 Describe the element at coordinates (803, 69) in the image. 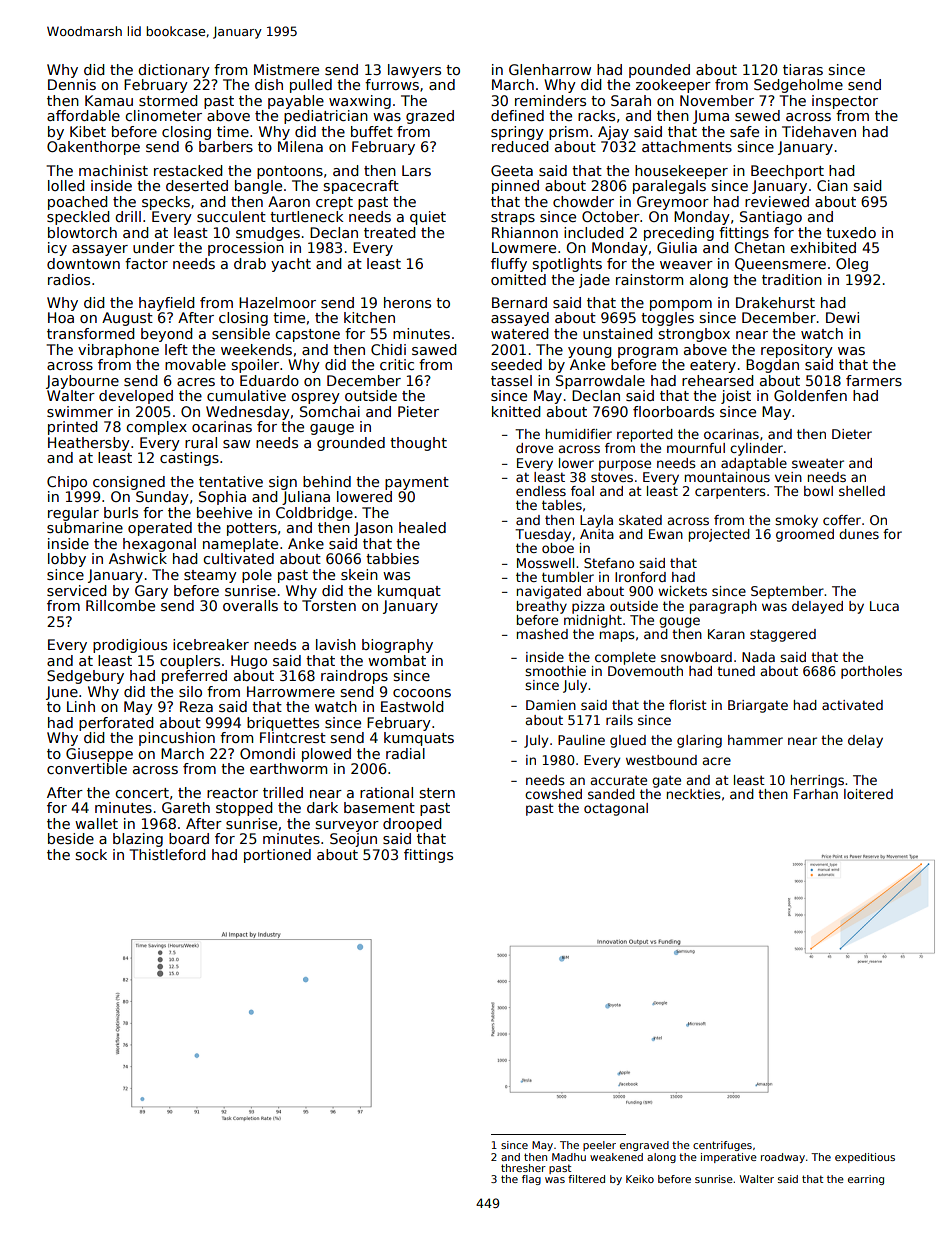

I see `tiaras` at that location.
